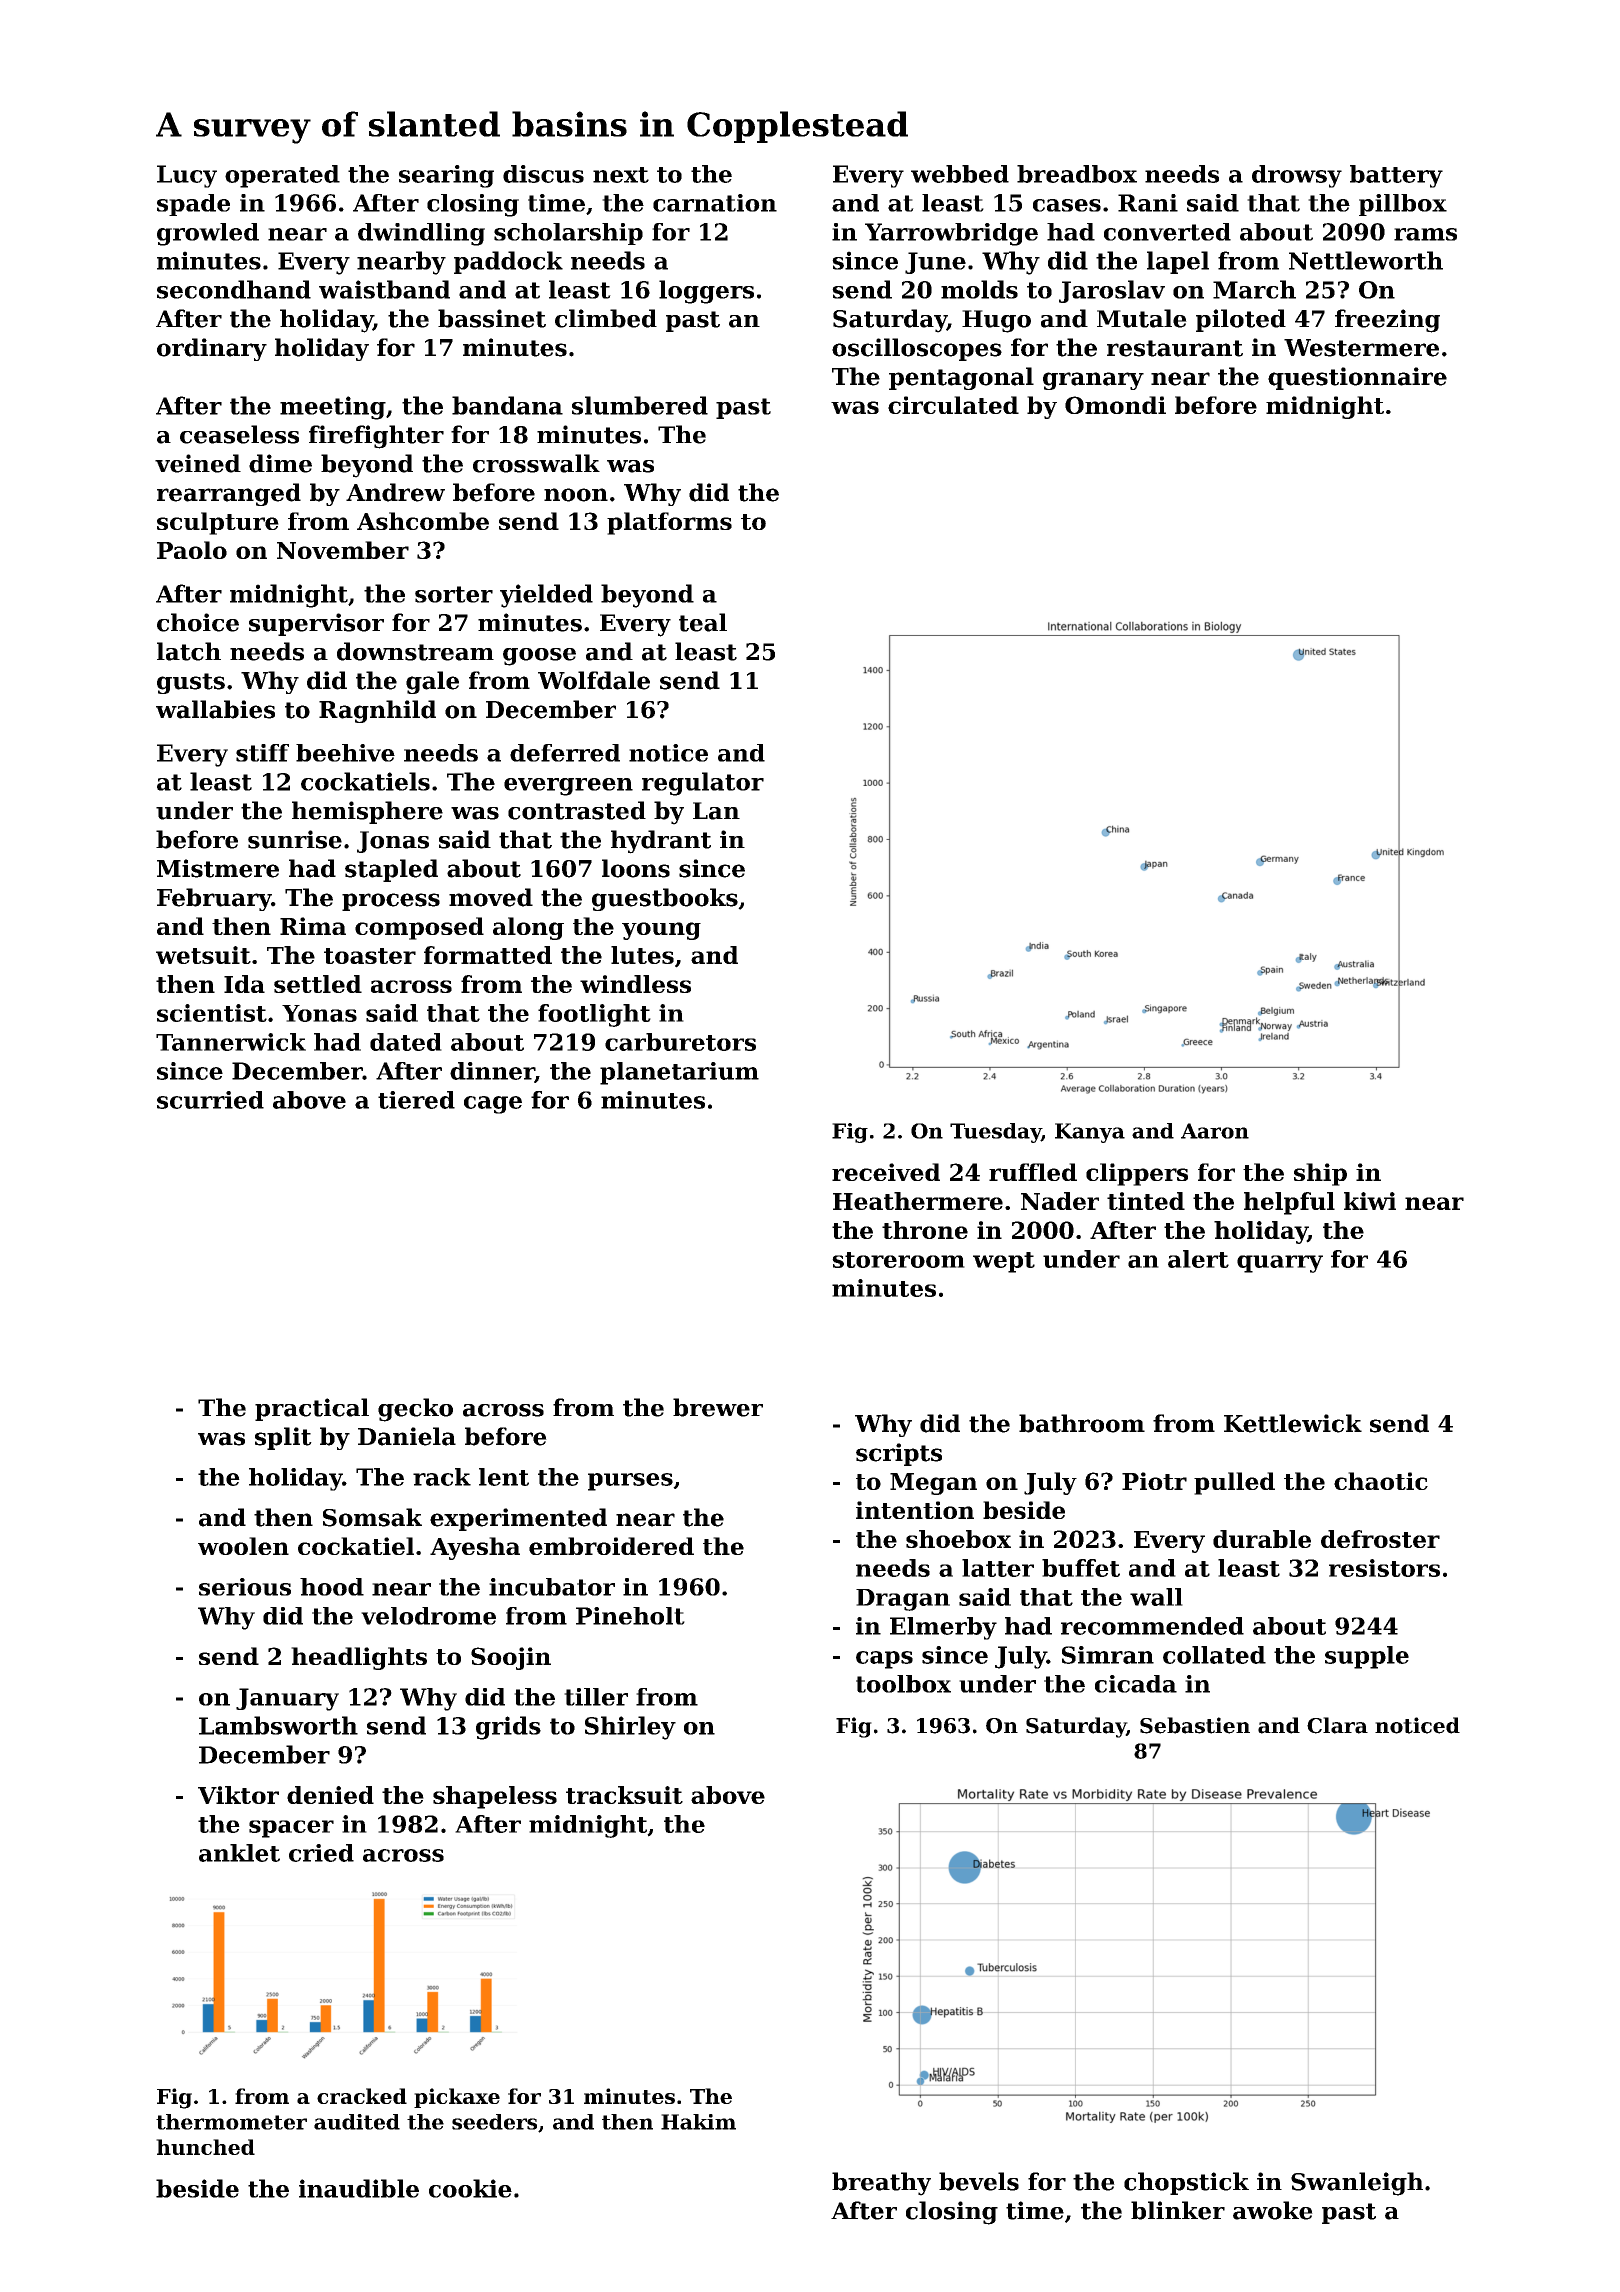  What do you see at coordinates (698, 2122) in the document?
I see `Hakim` at bounding box center [698, 2122].
